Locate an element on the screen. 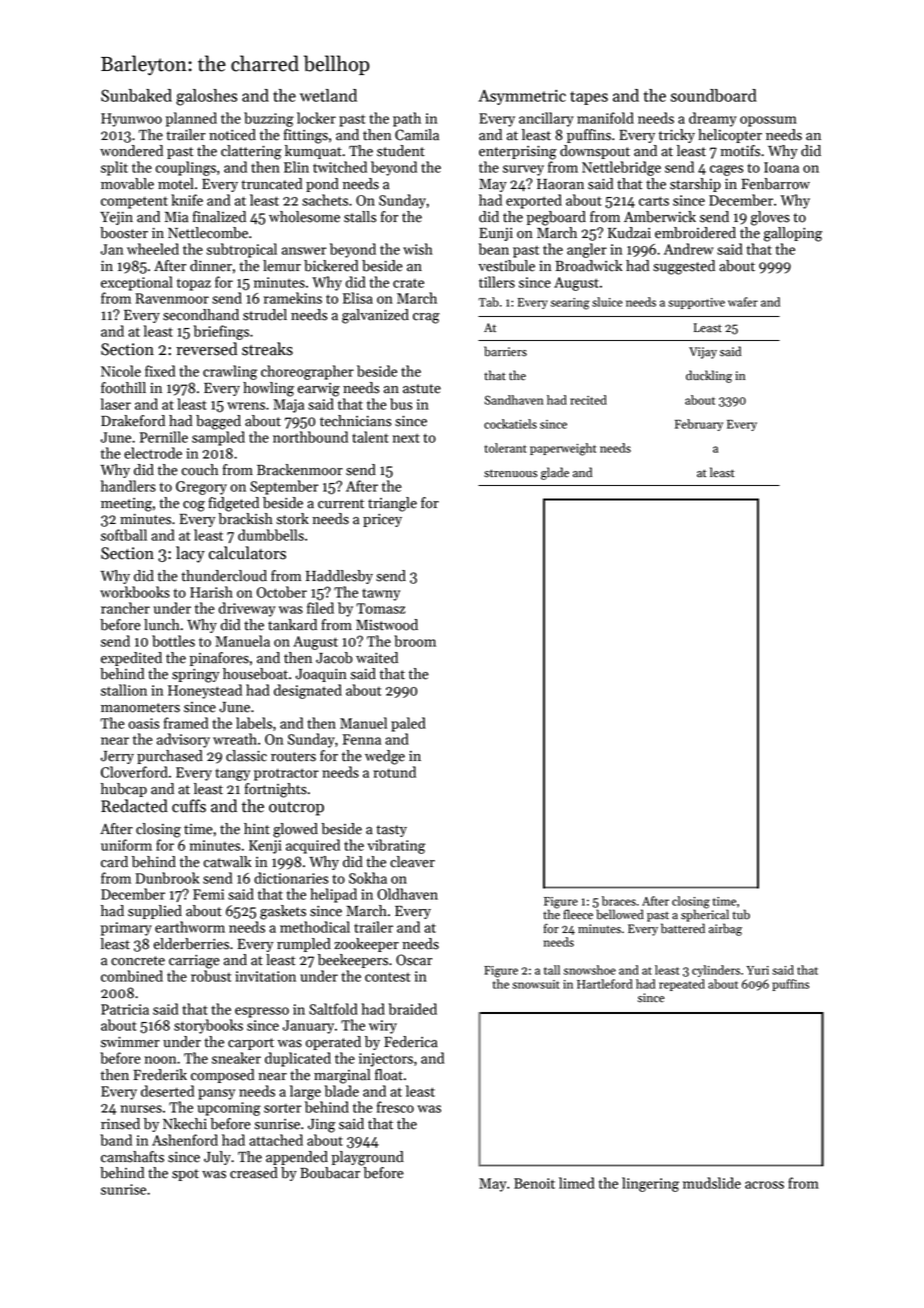  Yuri is located at coordinates (757, 970).
